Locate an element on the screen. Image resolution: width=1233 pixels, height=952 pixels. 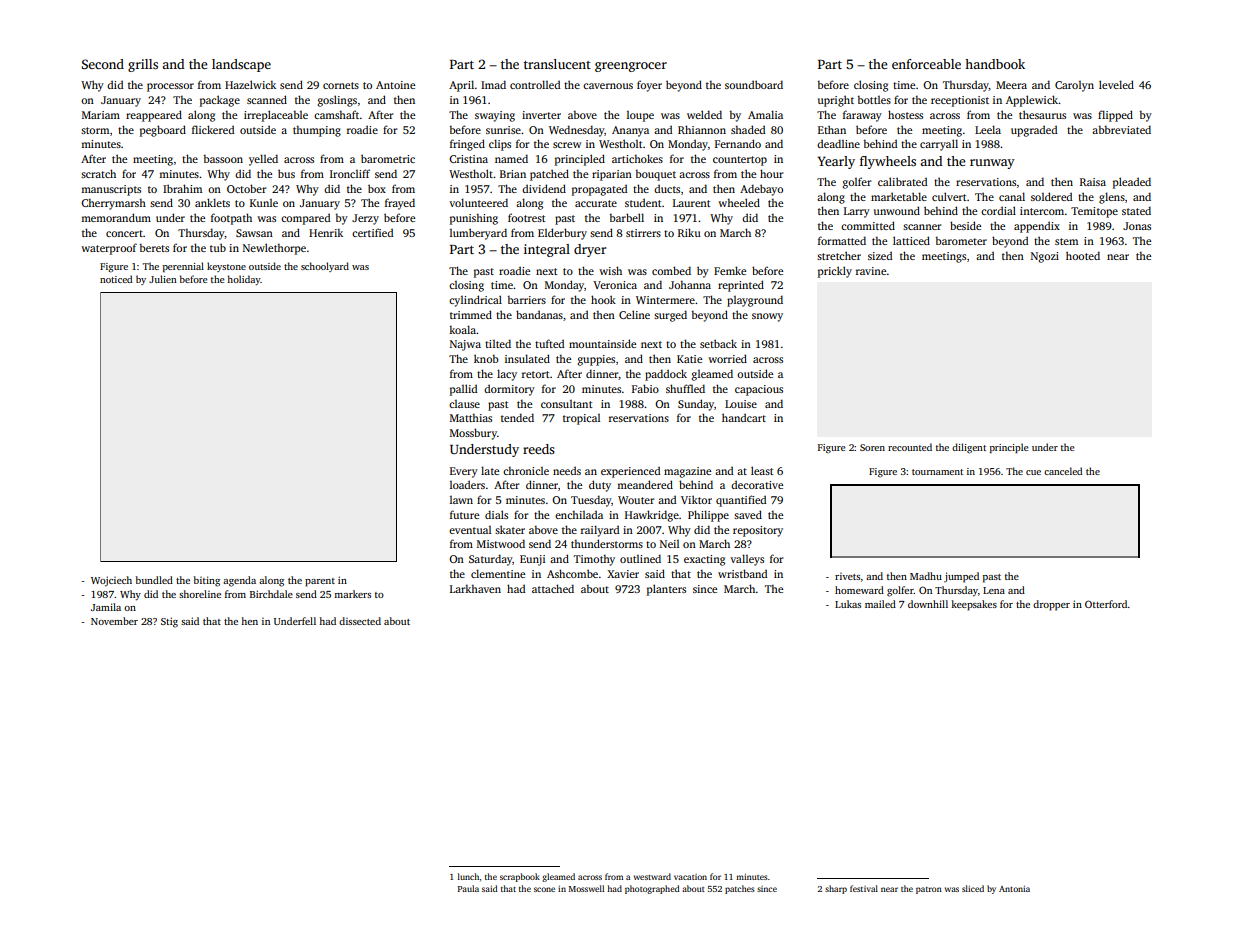
tended is located at coordinates (517, 417).
